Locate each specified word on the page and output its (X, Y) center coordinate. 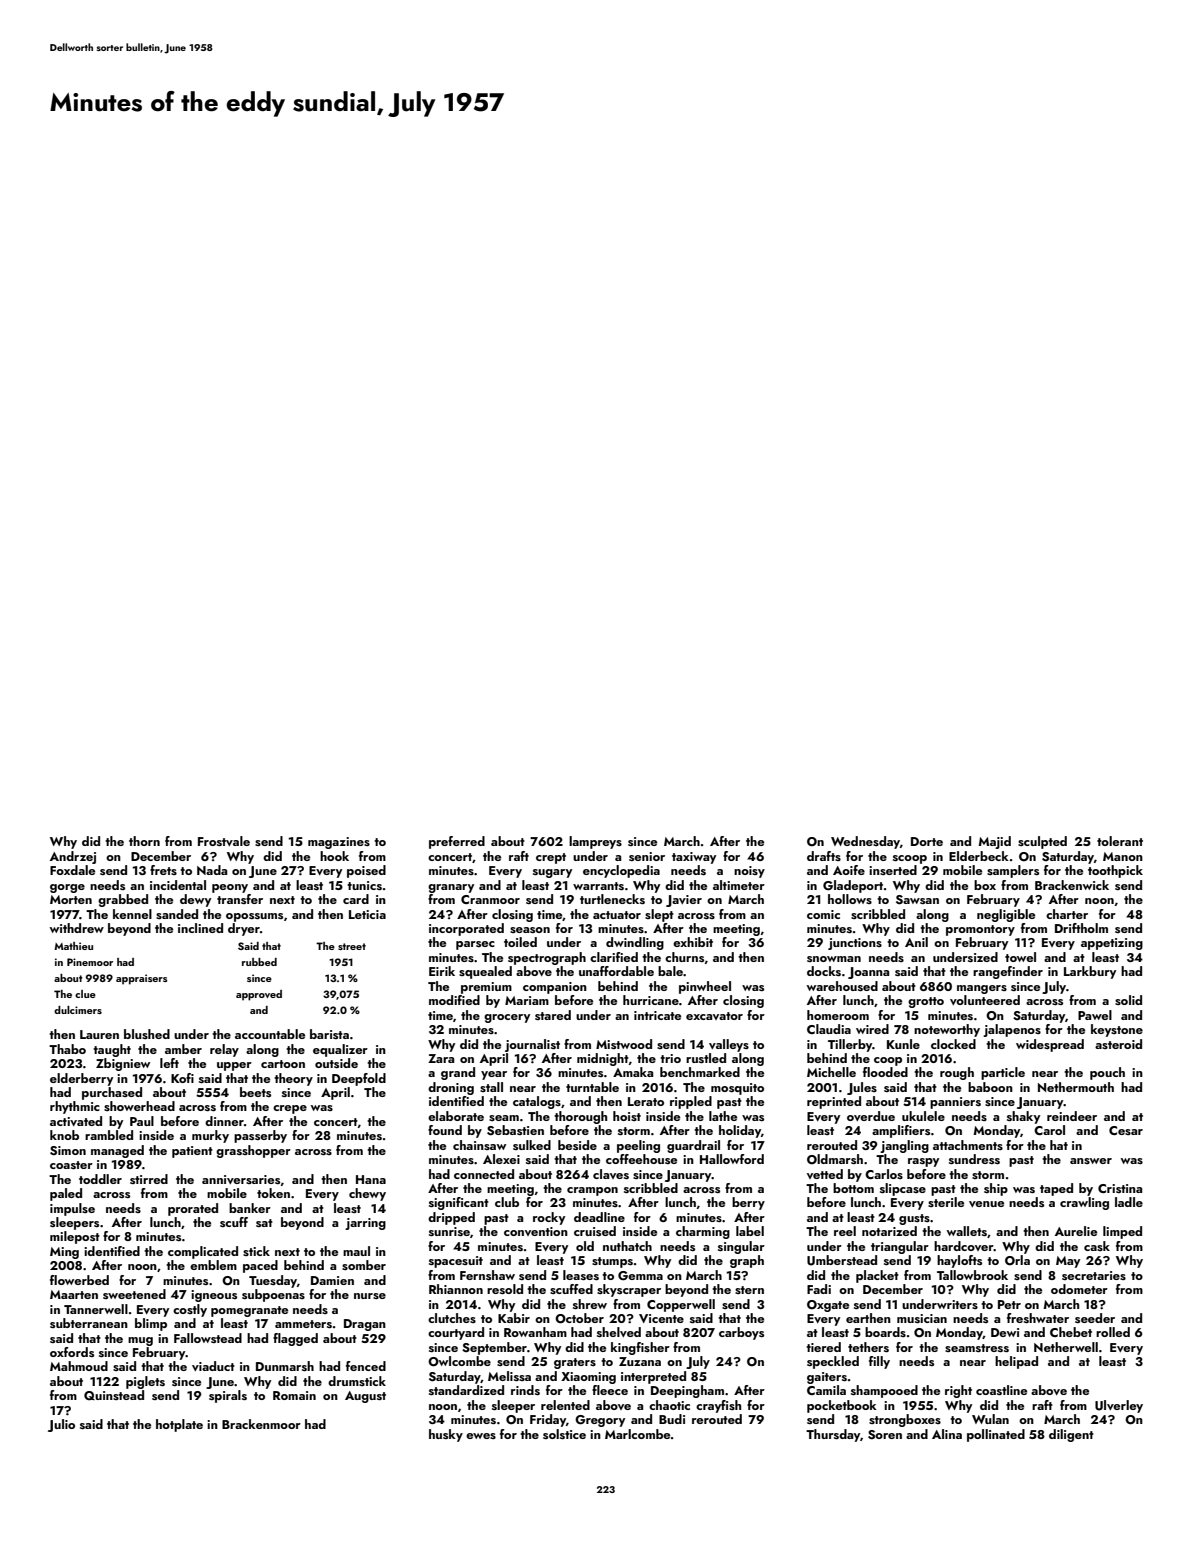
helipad (1016, 1362)
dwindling (635, 943)
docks (824, 971)
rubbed (259, 962)
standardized (466, 1390)
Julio (61, 1425)
